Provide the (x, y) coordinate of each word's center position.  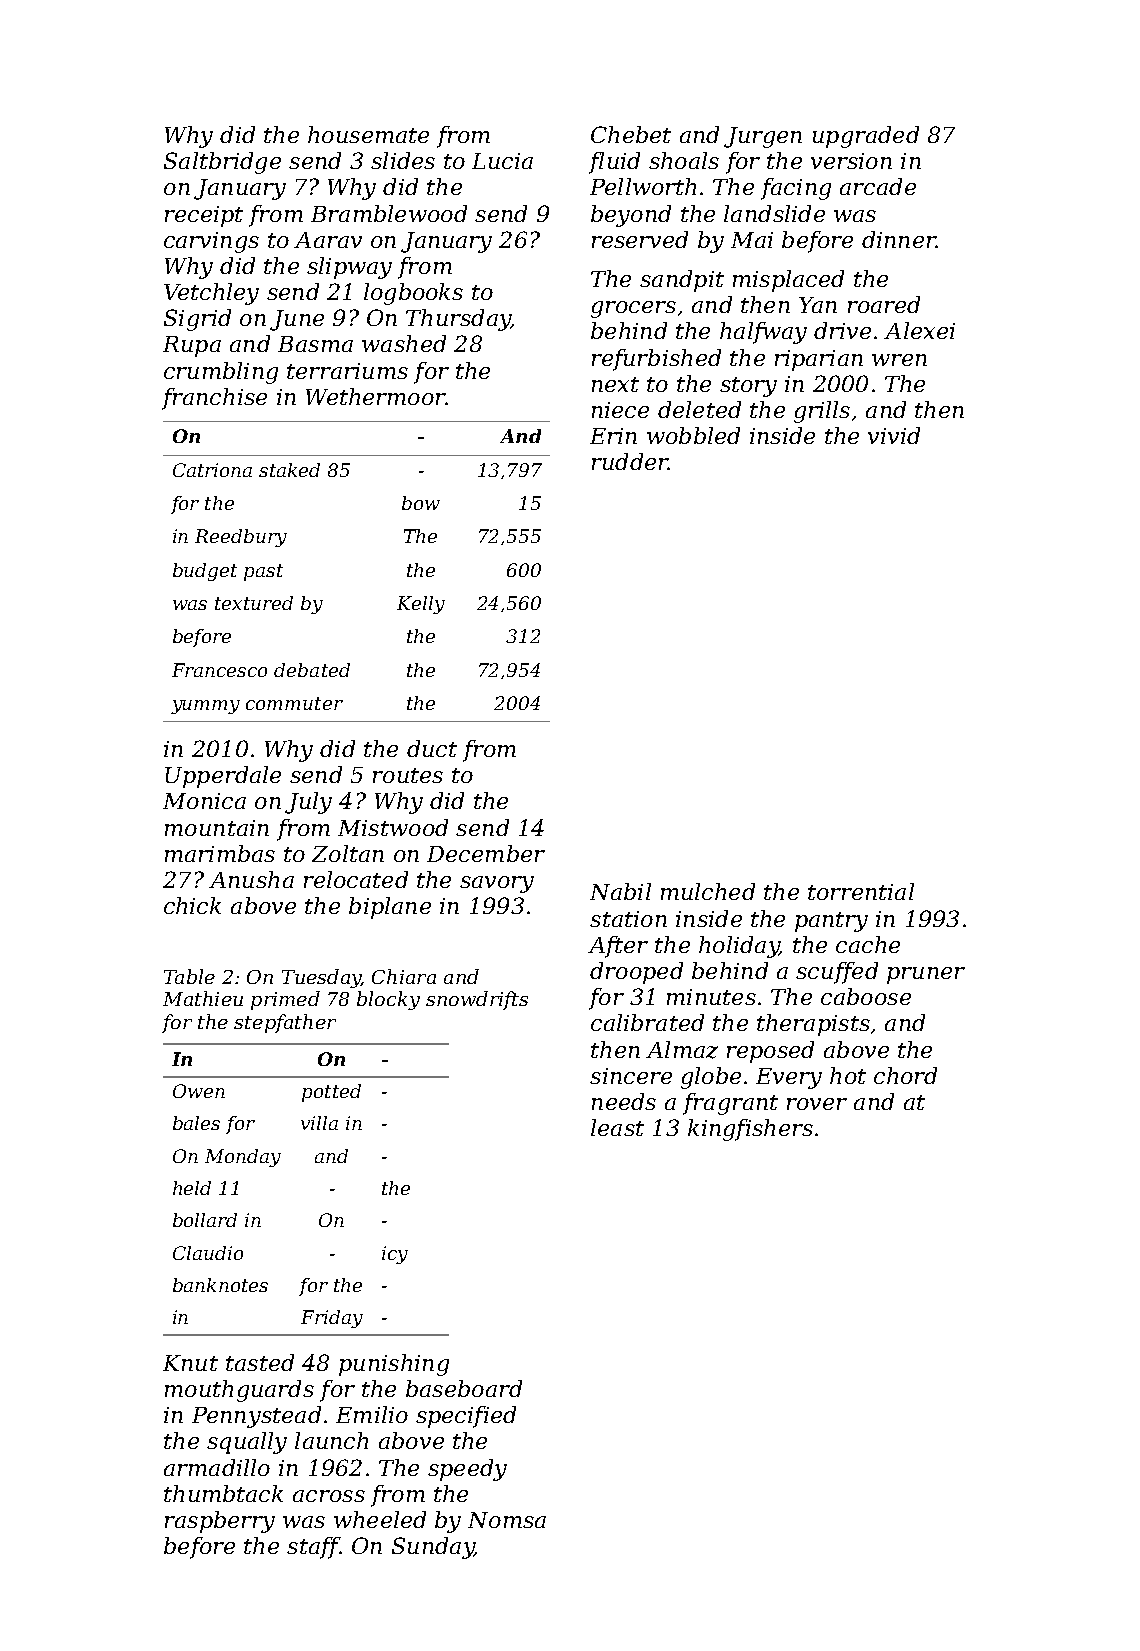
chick (192, 905)
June (297, 320)
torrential (861, 891)
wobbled (693, 435)
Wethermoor (375, 396)
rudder (630, 461)
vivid (894, 435)
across (329, 1496)
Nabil (620, 891)
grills (822, 412)
